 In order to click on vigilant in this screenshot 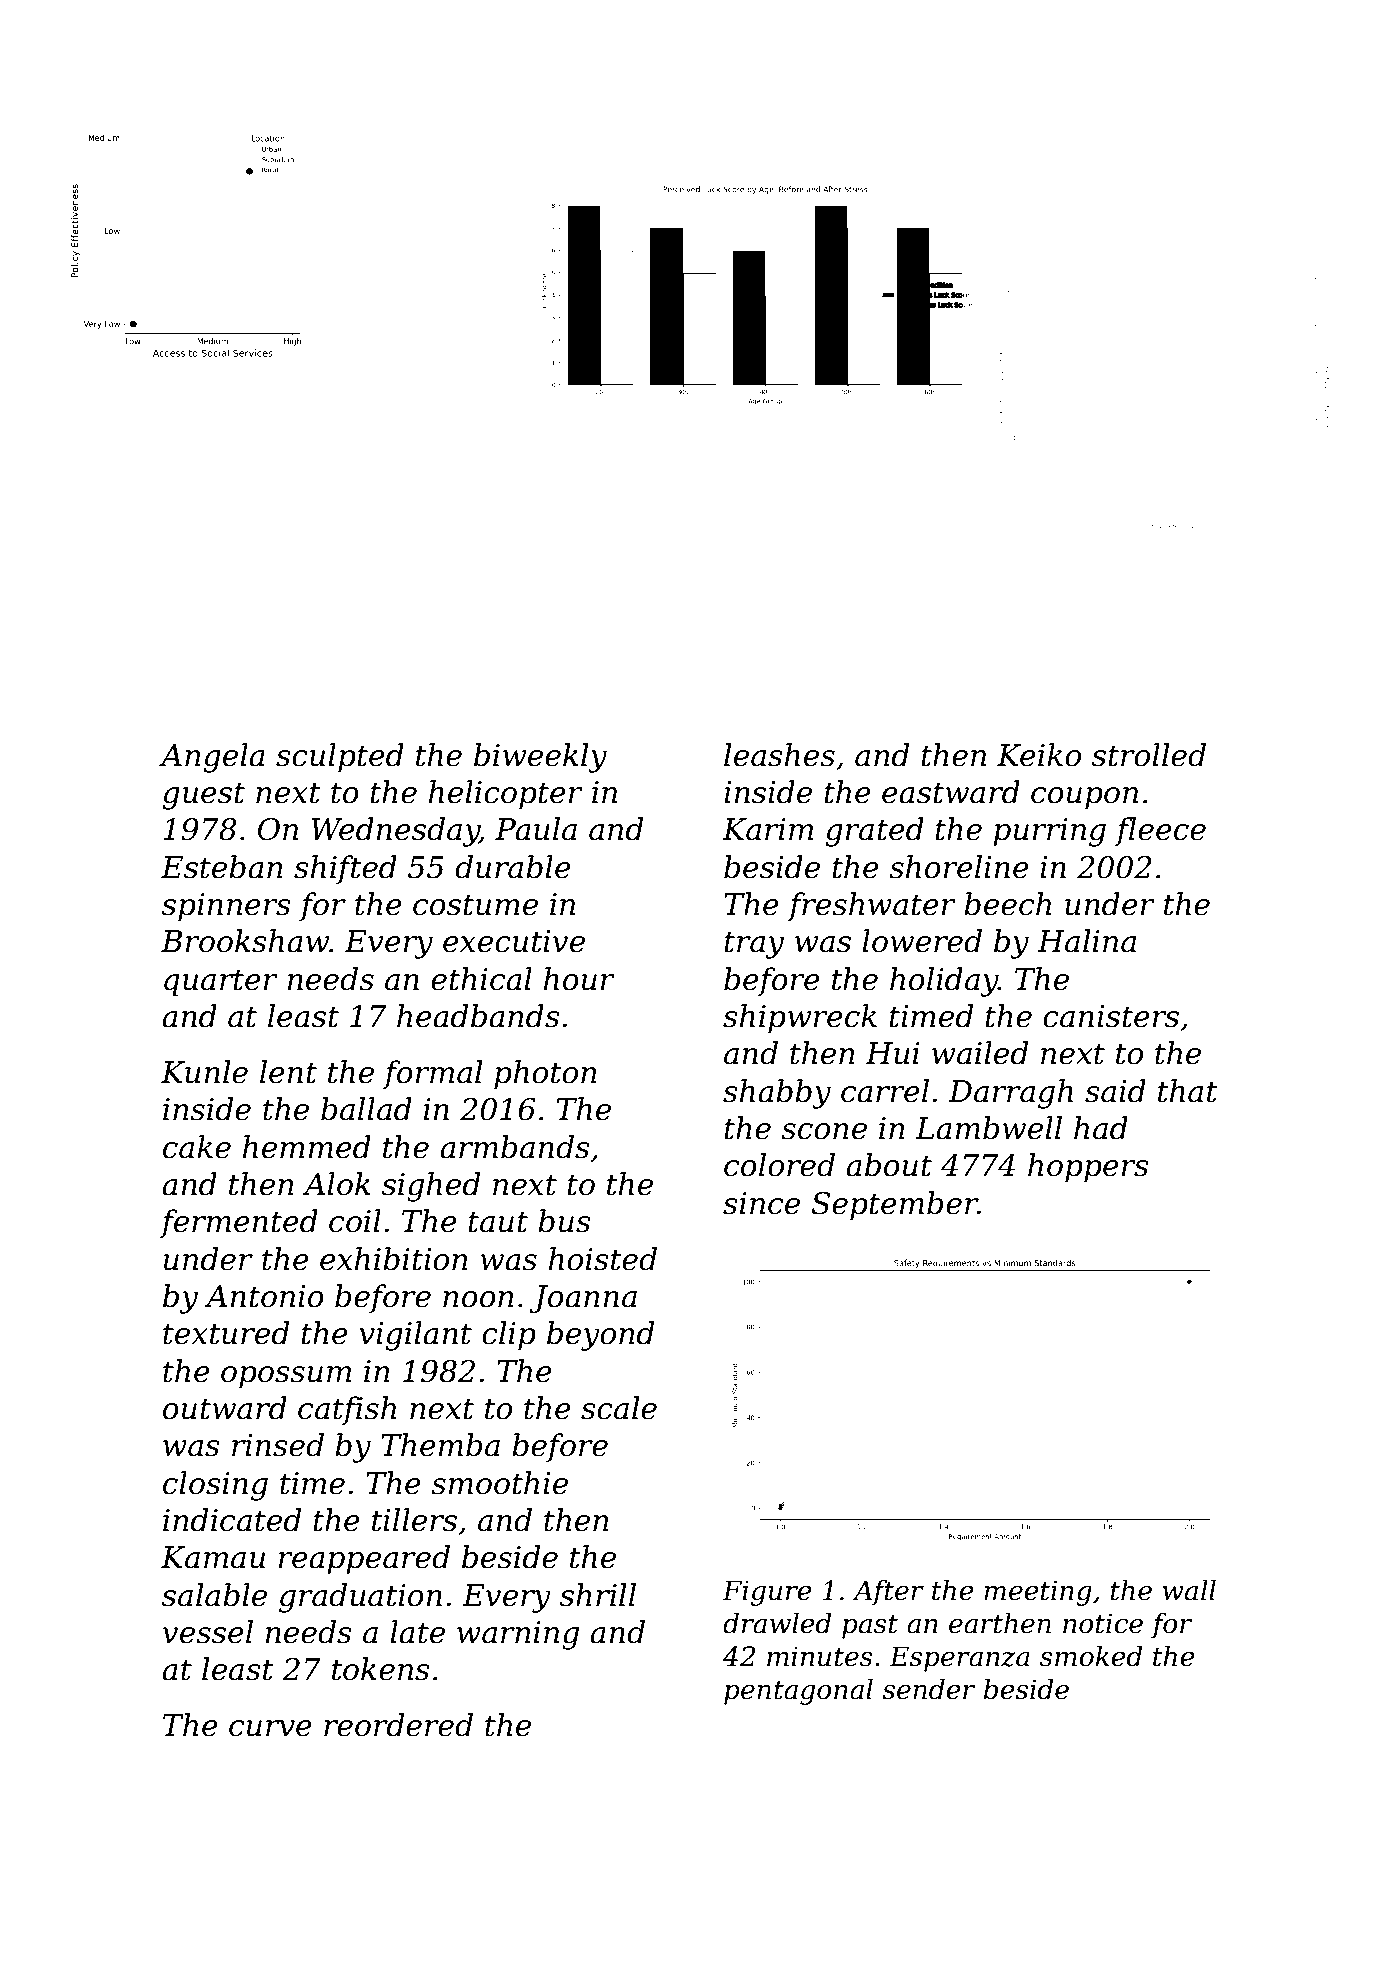, I will do `click(415, 1336)`.
